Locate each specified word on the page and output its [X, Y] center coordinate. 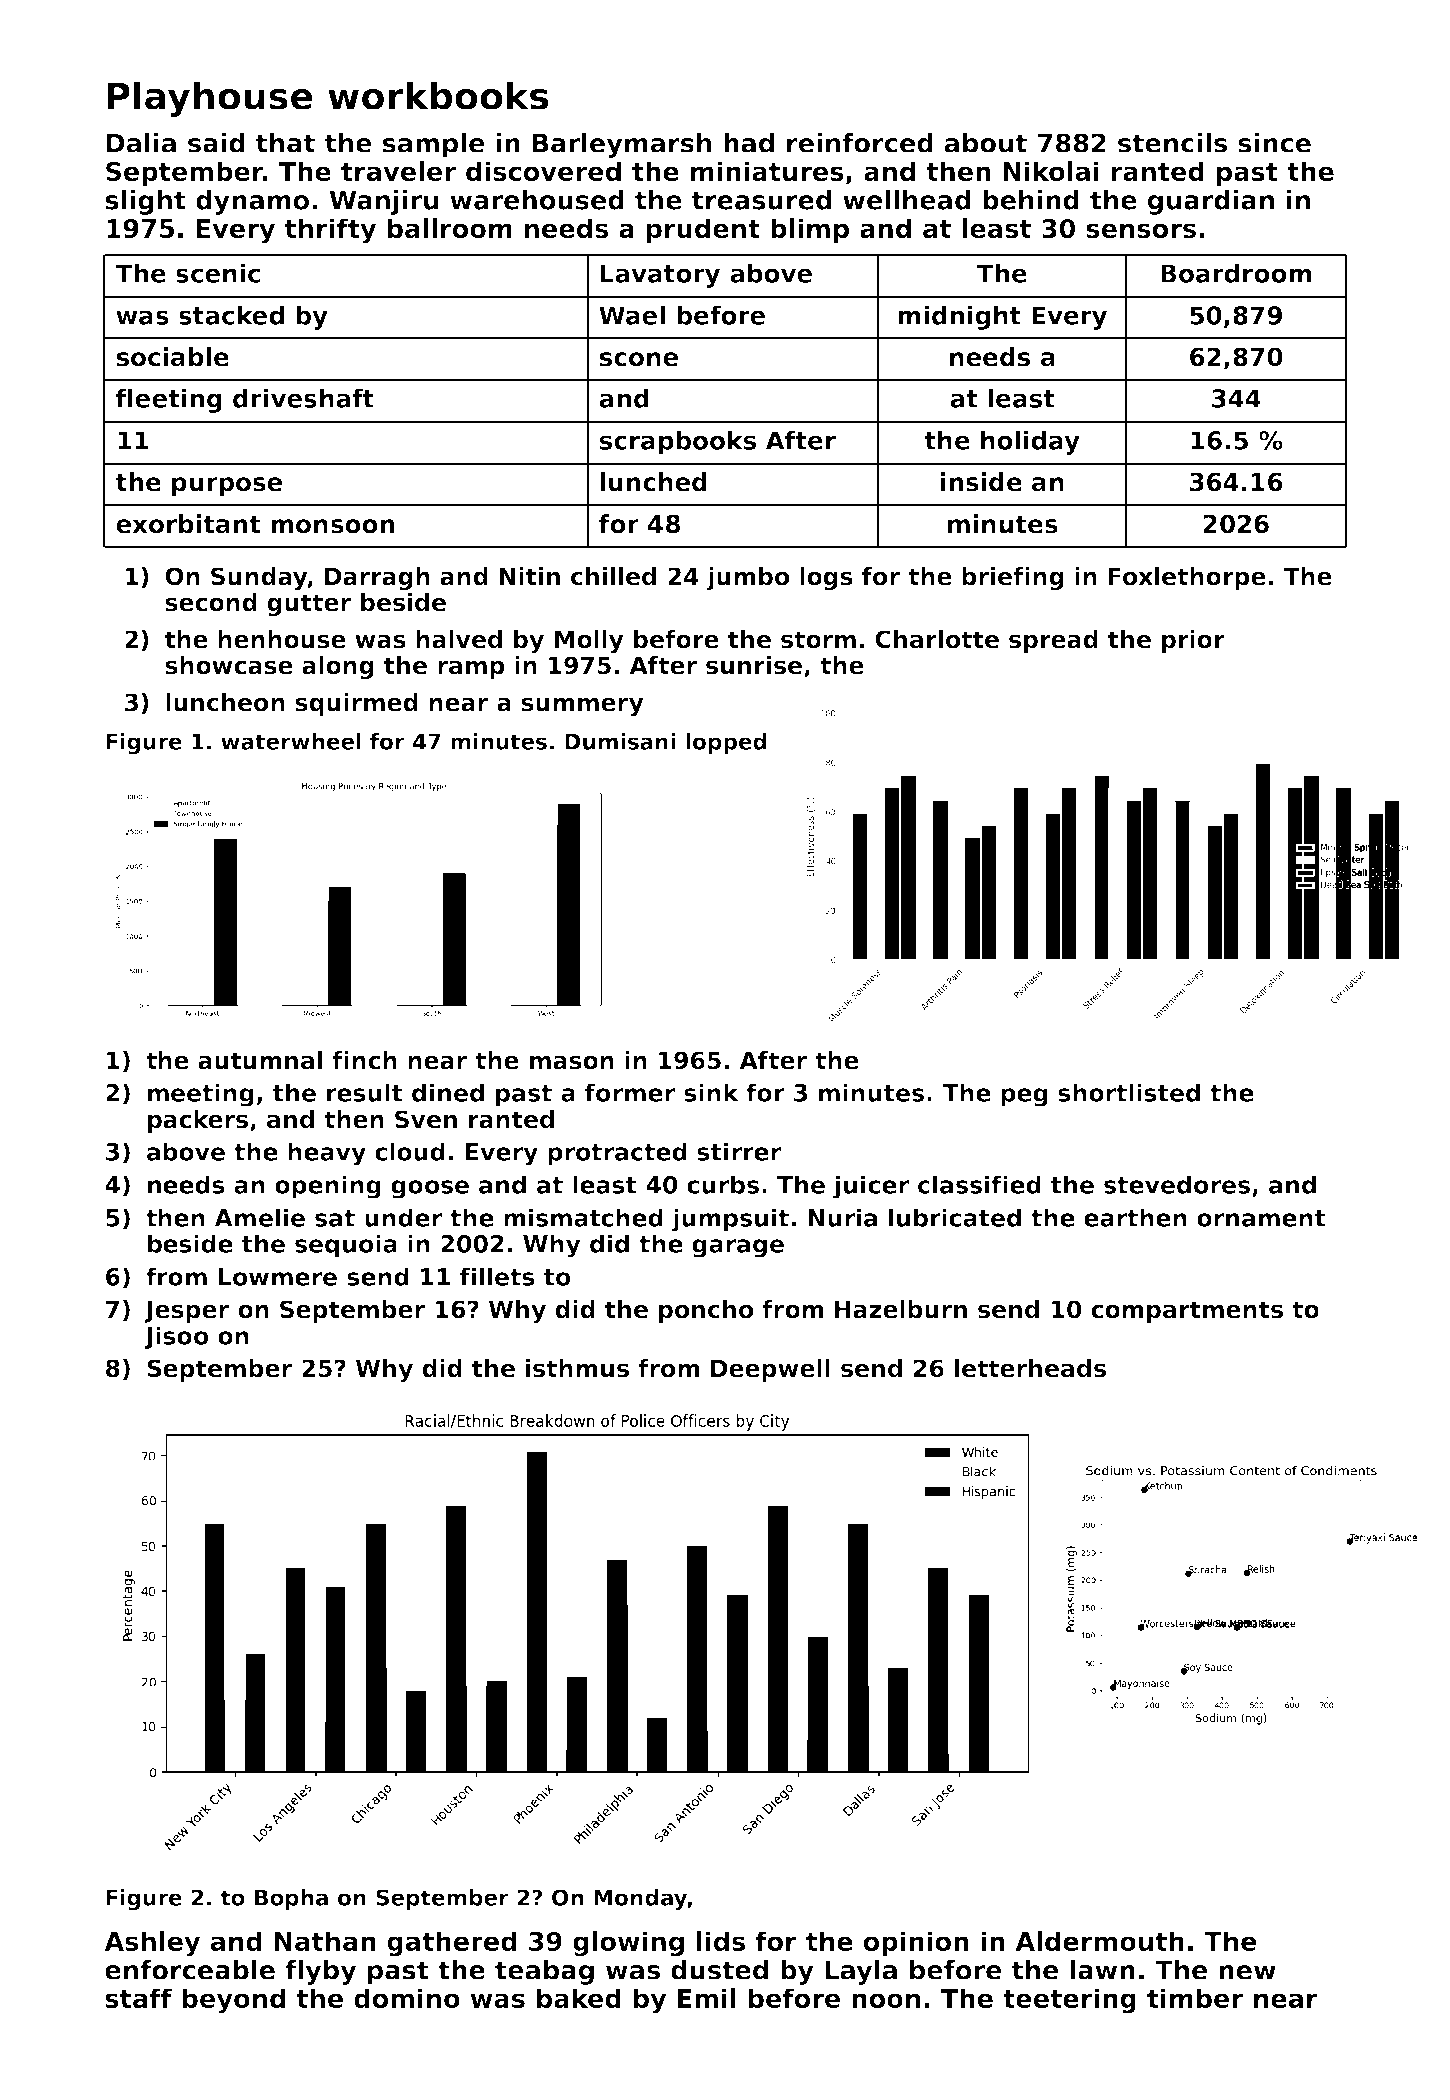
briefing [1013, 578]
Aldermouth [1099, 1941]
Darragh [377, 578]
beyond [233, 2001]
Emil [707, 1998]
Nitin [529, 576]
